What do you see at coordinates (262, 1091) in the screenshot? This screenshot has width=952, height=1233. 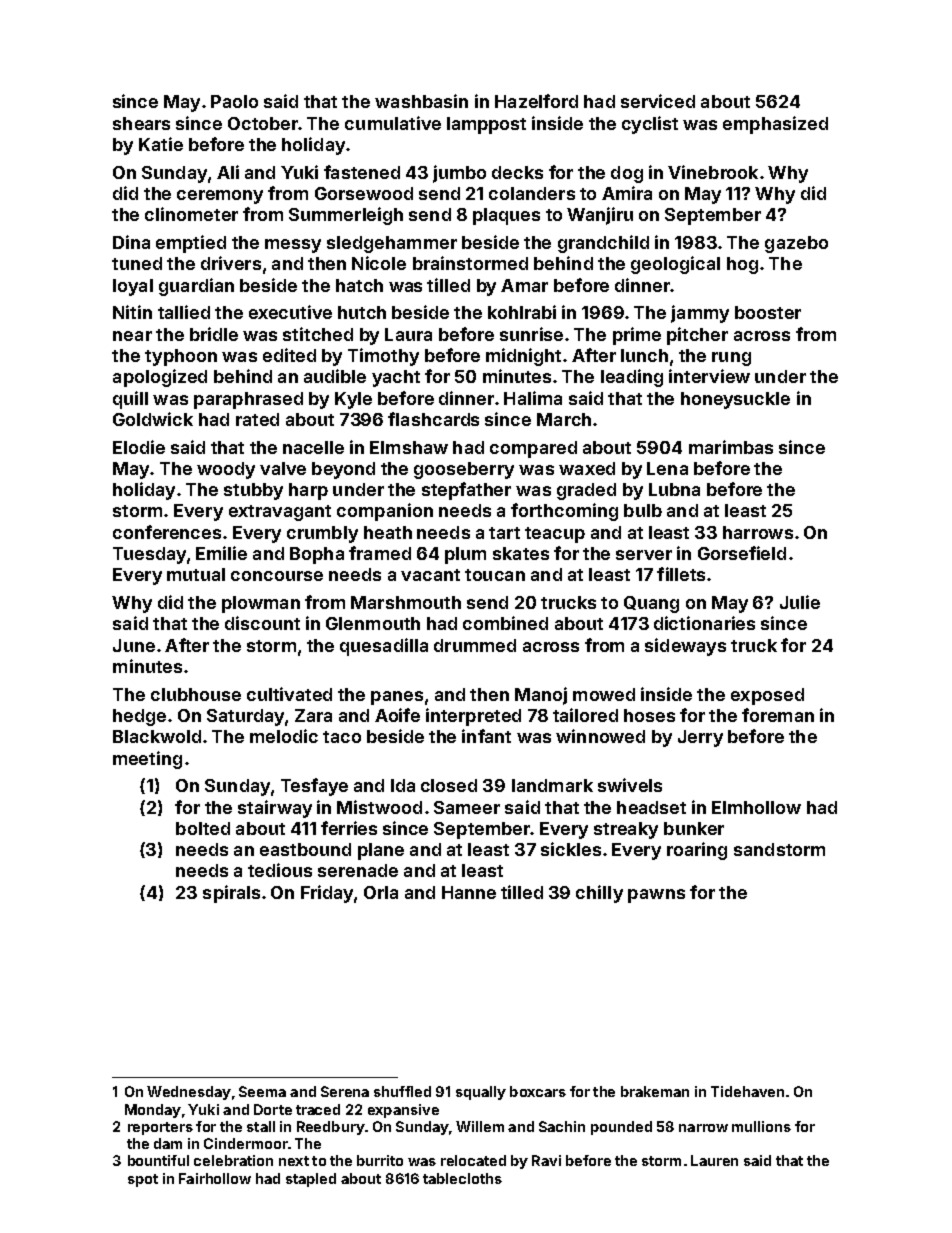 I see `Seema` at bounding box center [262, 1091].
